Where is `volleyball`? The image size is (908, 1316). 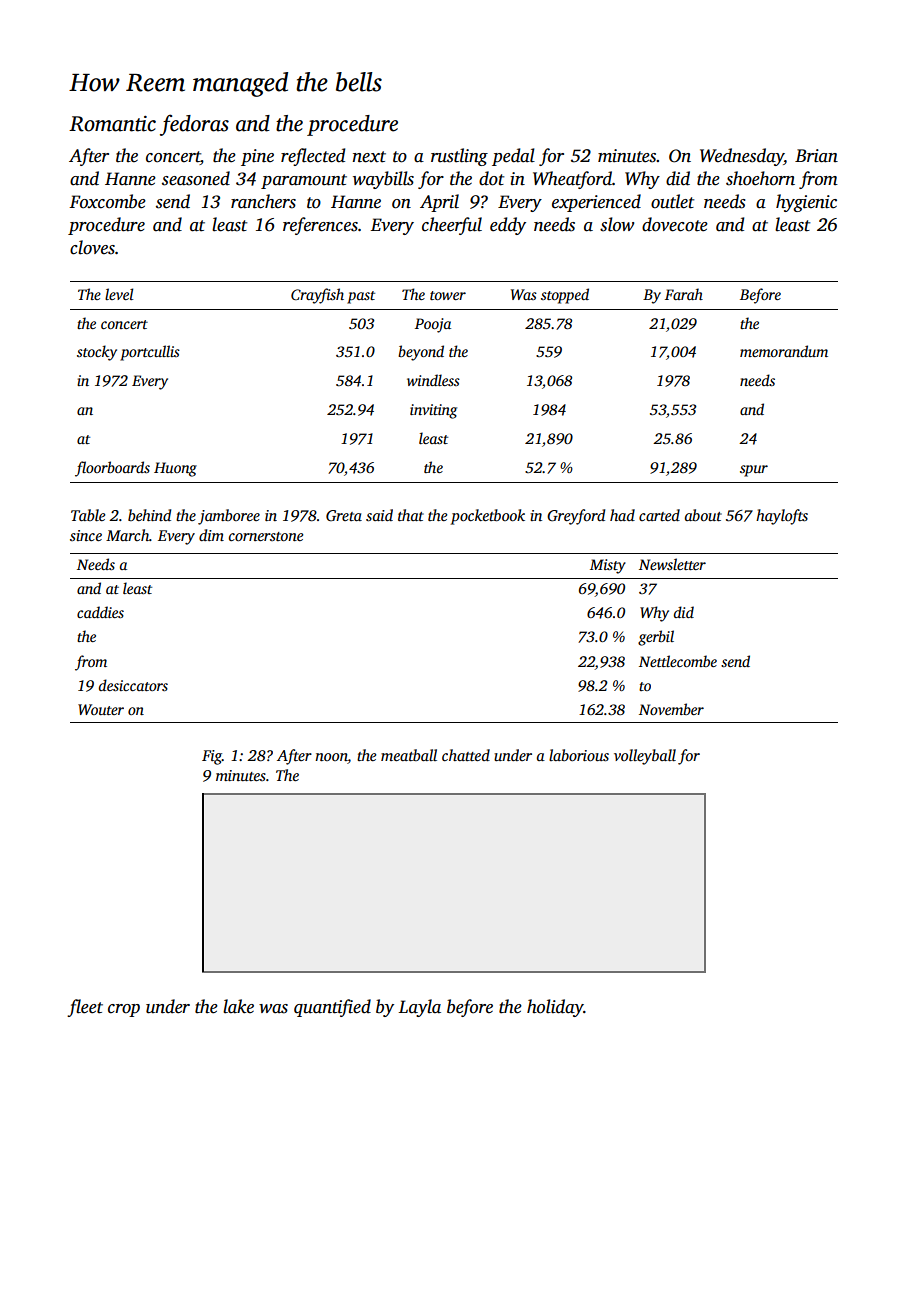 volleyball is located at coordinates (645, 757).
